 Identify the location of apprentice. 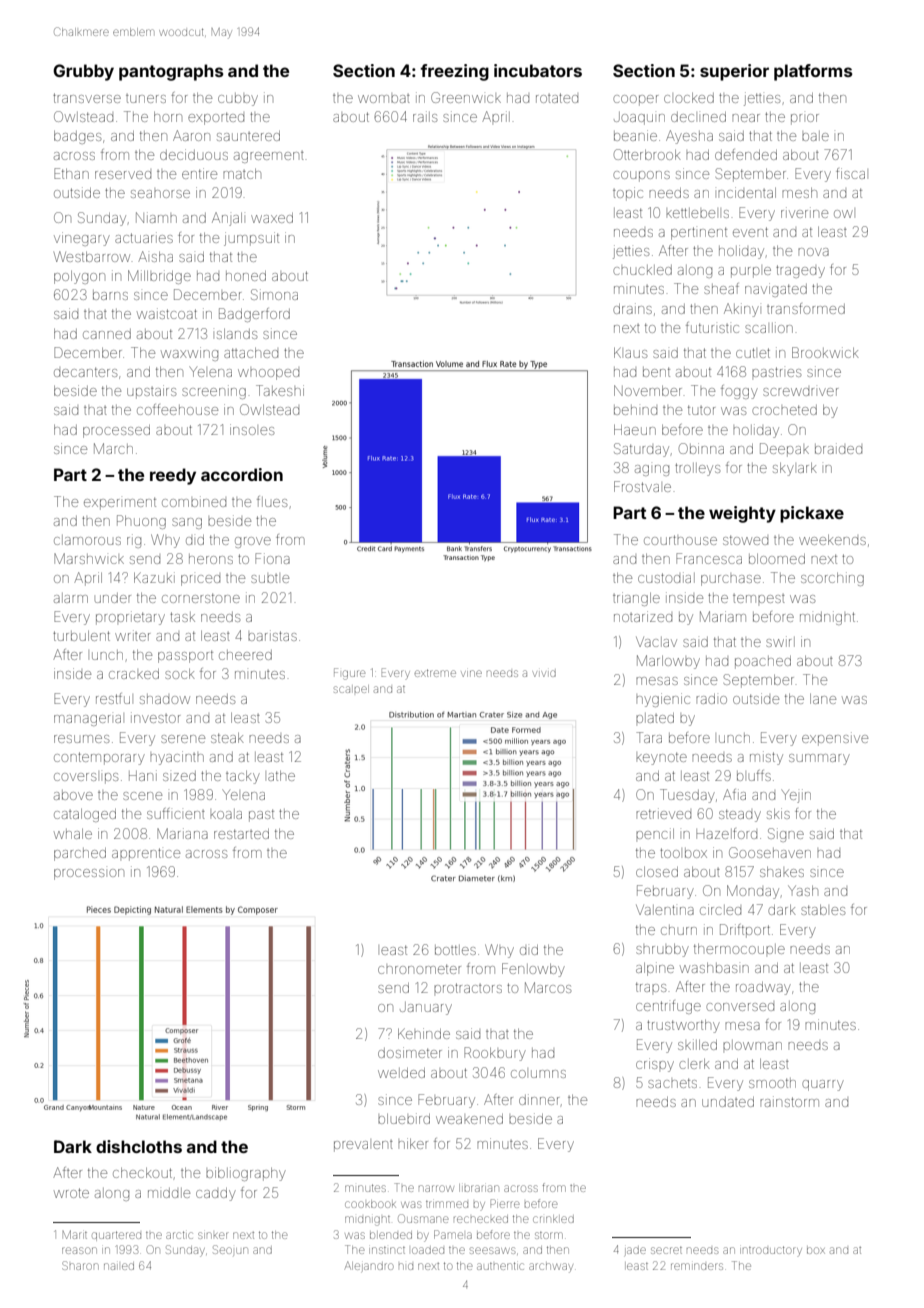
(146, 854).
